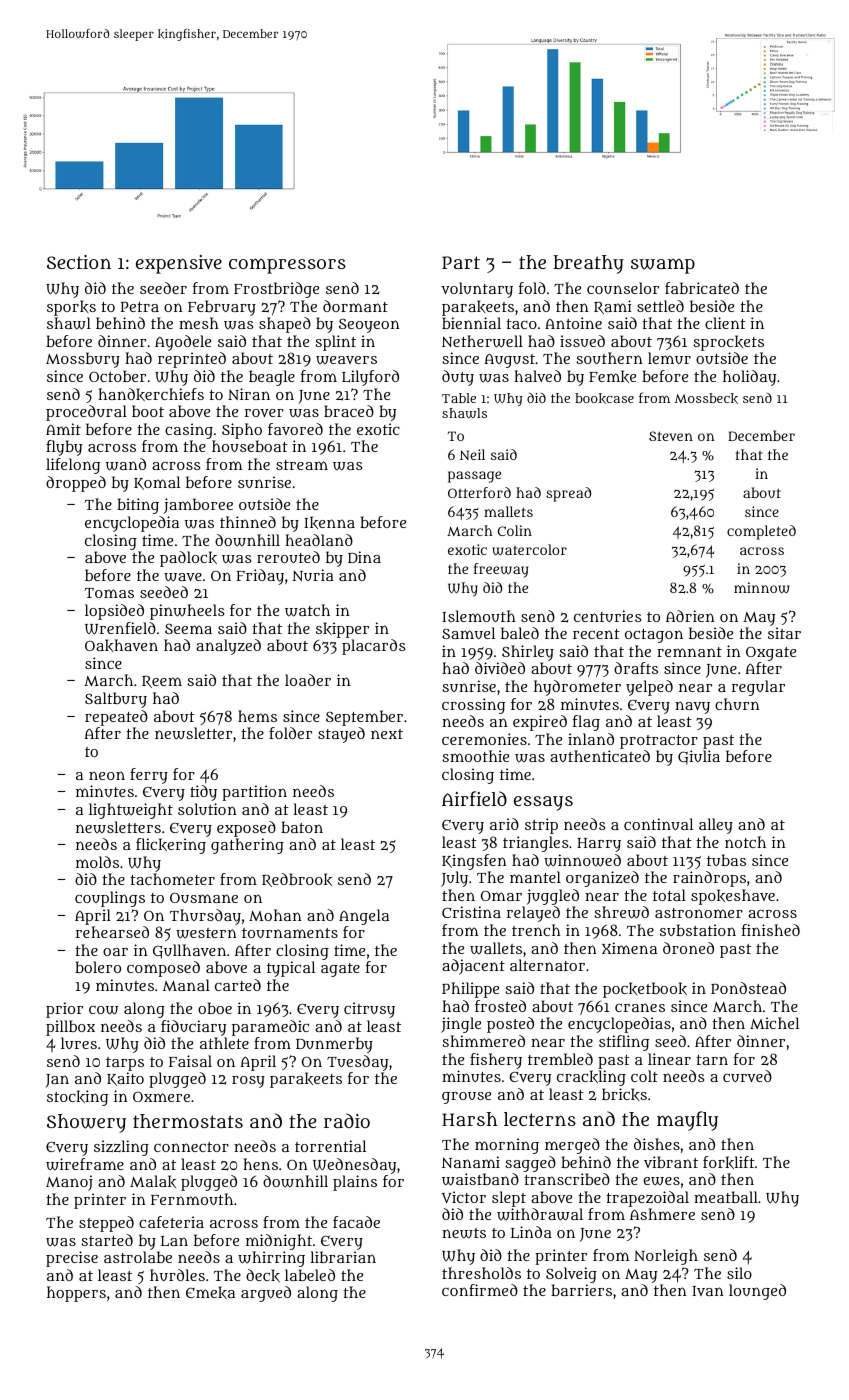 The image size is (849, 1400). What do you see at coordinates (649, 688) in the screenshot?
I see `yelped` at bounding box center [649, 688].
